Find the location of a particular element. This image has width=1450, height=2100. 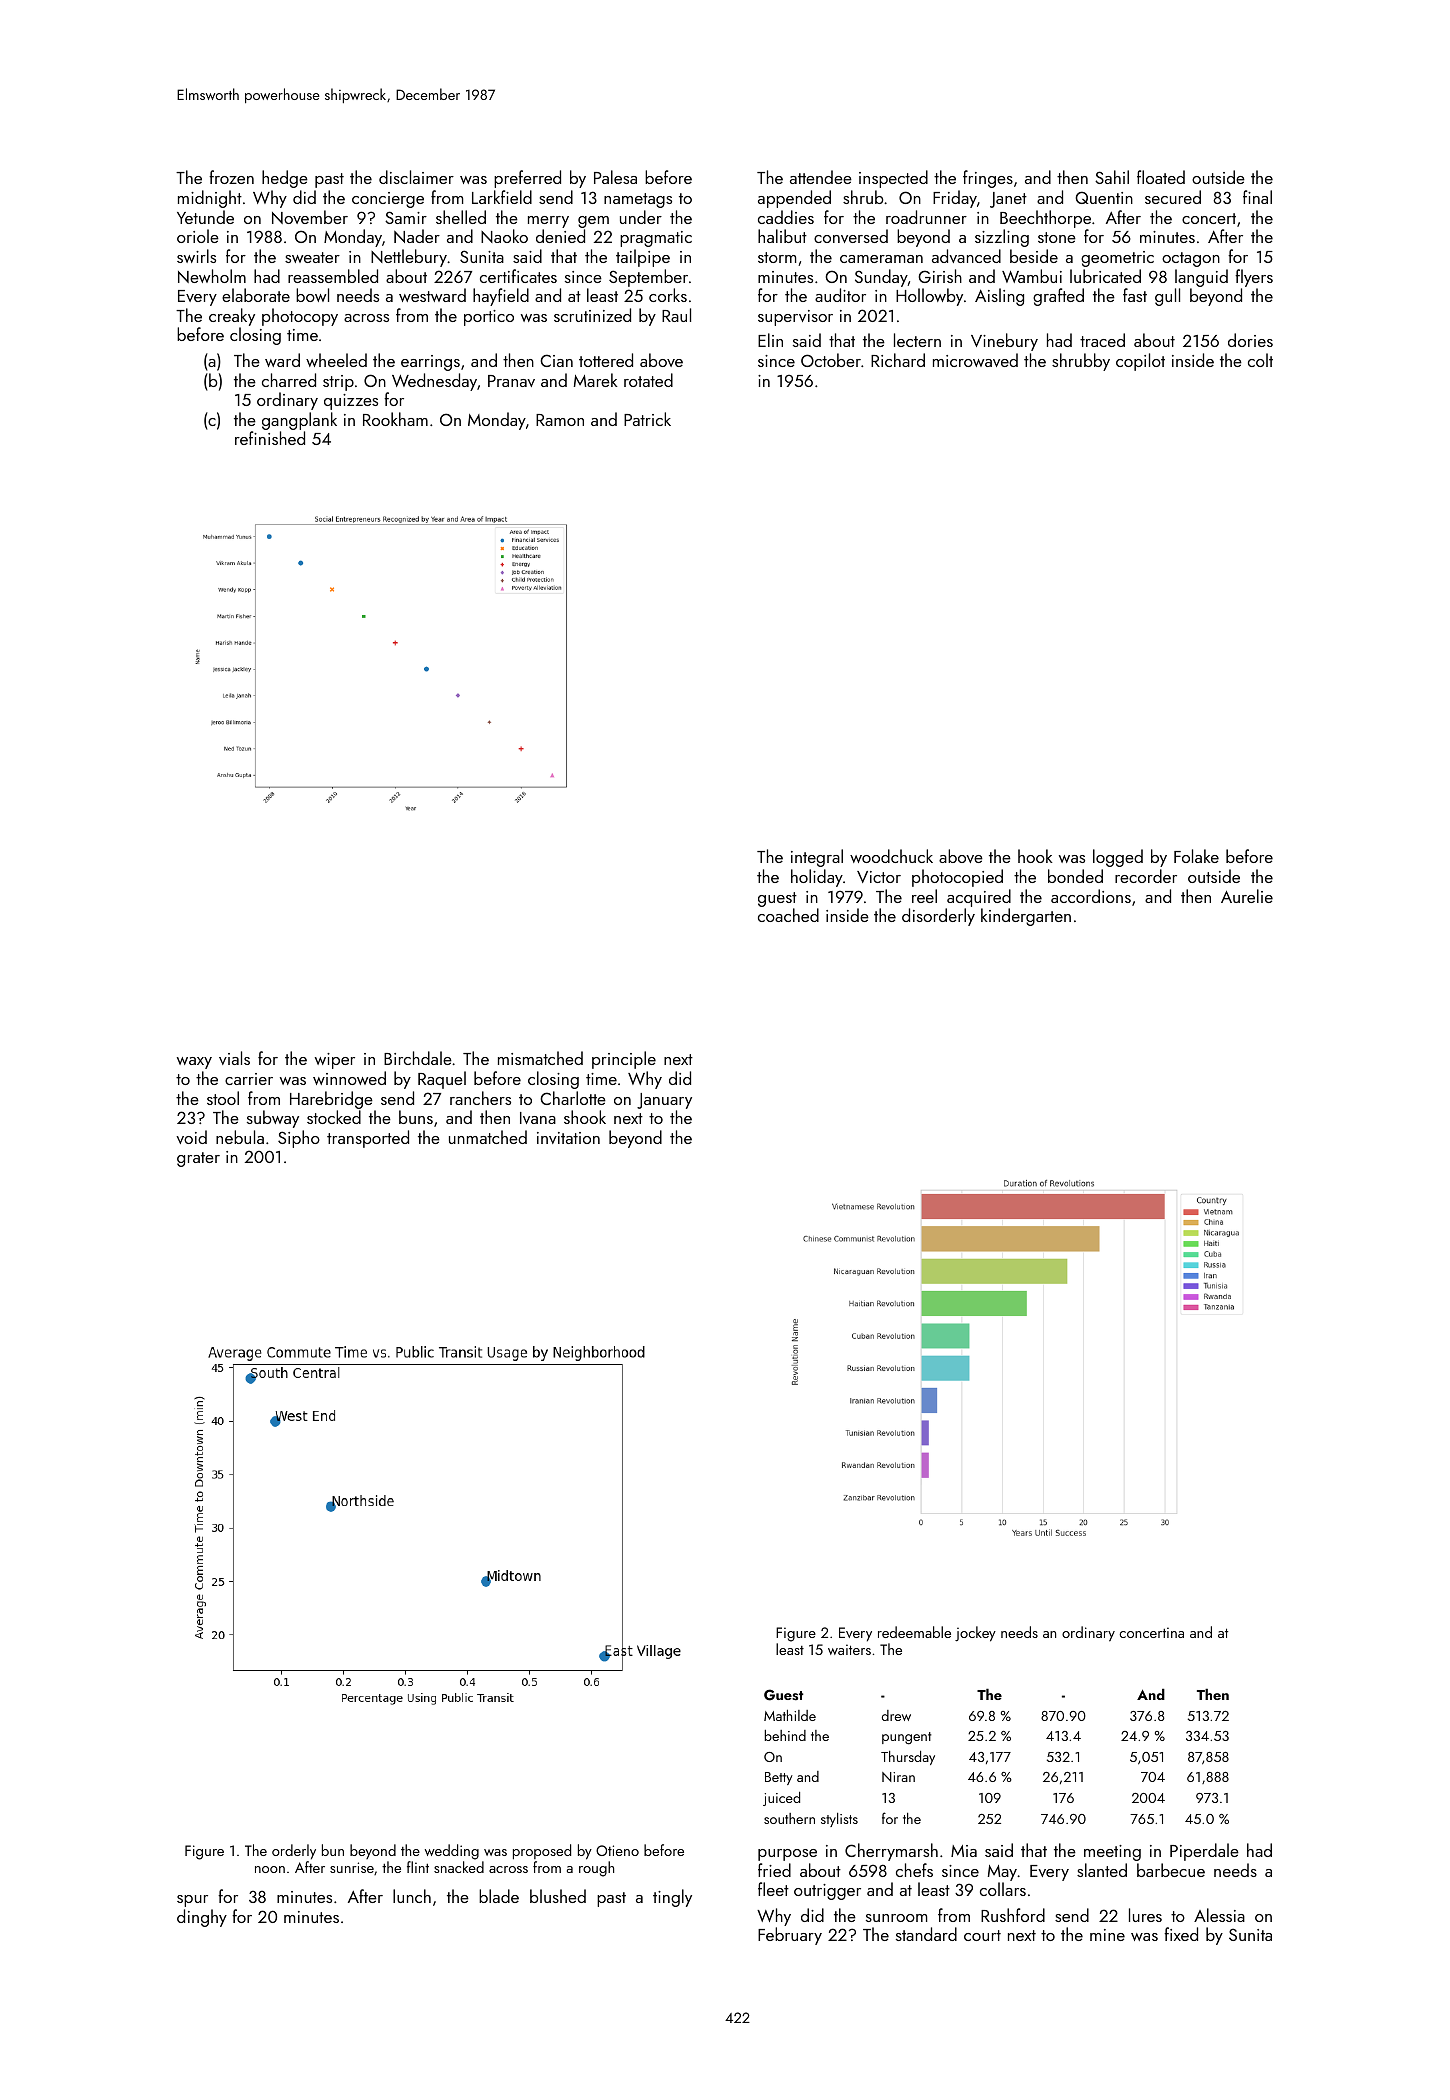

jockey is located at coordinates (975, 1634).
